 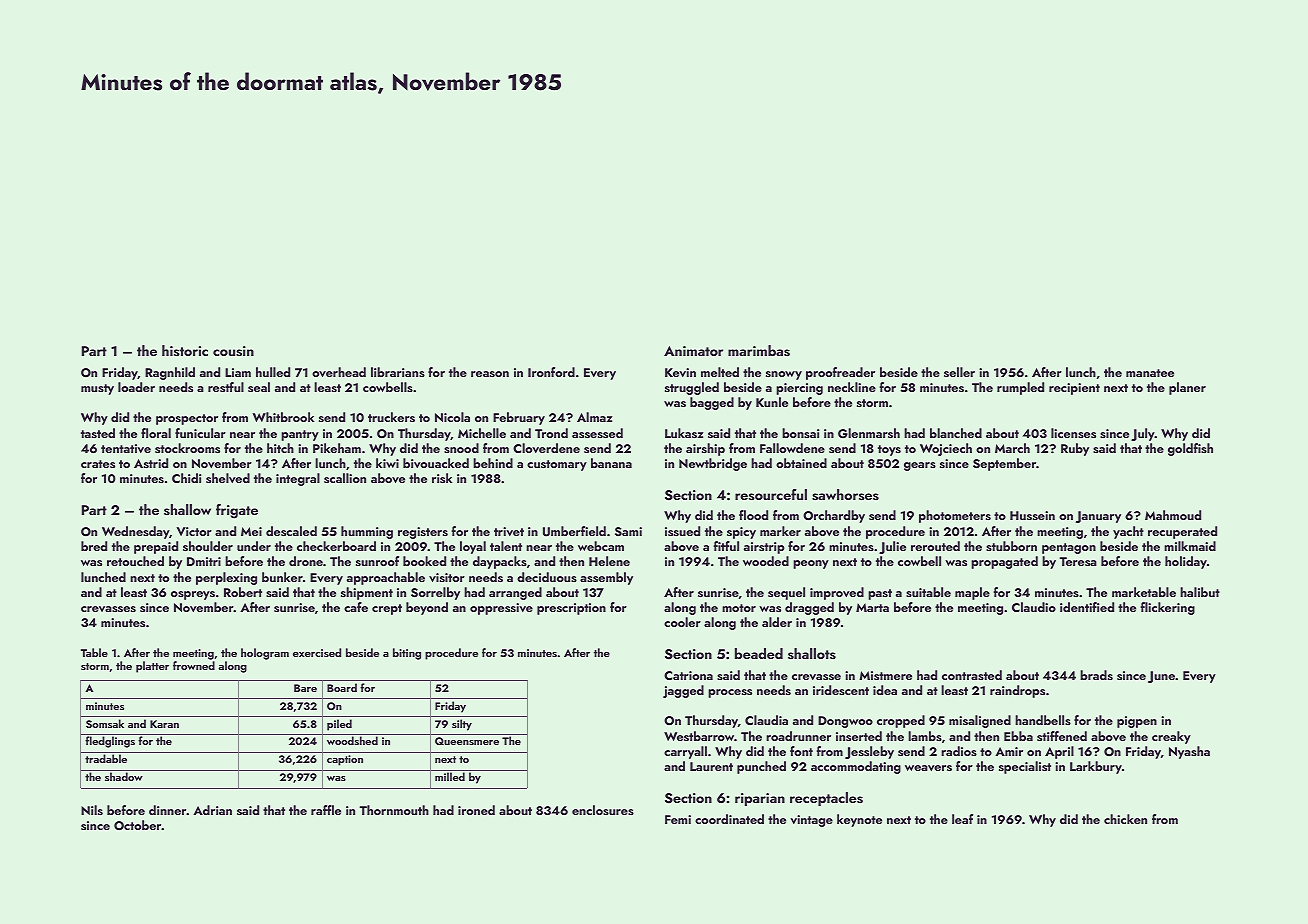 What do you see at coordinates (98, 433) in the screenshot?
I see `tasted` at bounding box center [98, 433].
